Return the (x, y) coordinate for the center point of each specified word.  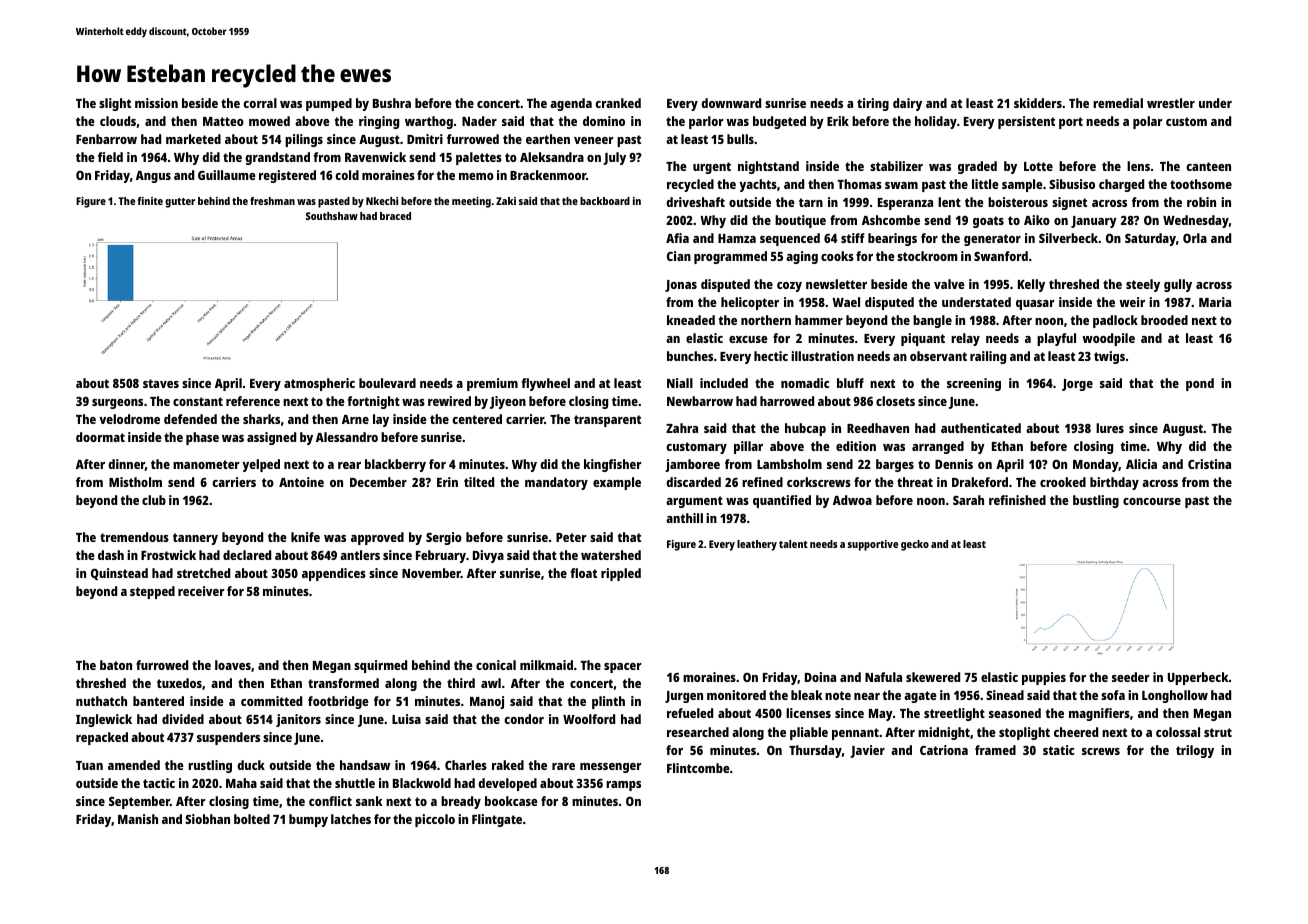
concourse (1152, 501)
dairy (907, 104)
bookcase (511, 801)
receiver (201, 591)
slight (115, 104)
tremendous (134, 537)
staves (161, 383)
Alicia (1141, 464)
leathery (757, 545)
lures (1110, 428)
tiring (873, 104)
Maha (241, 783)
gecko (915, 545)
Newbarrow (700, 401)
